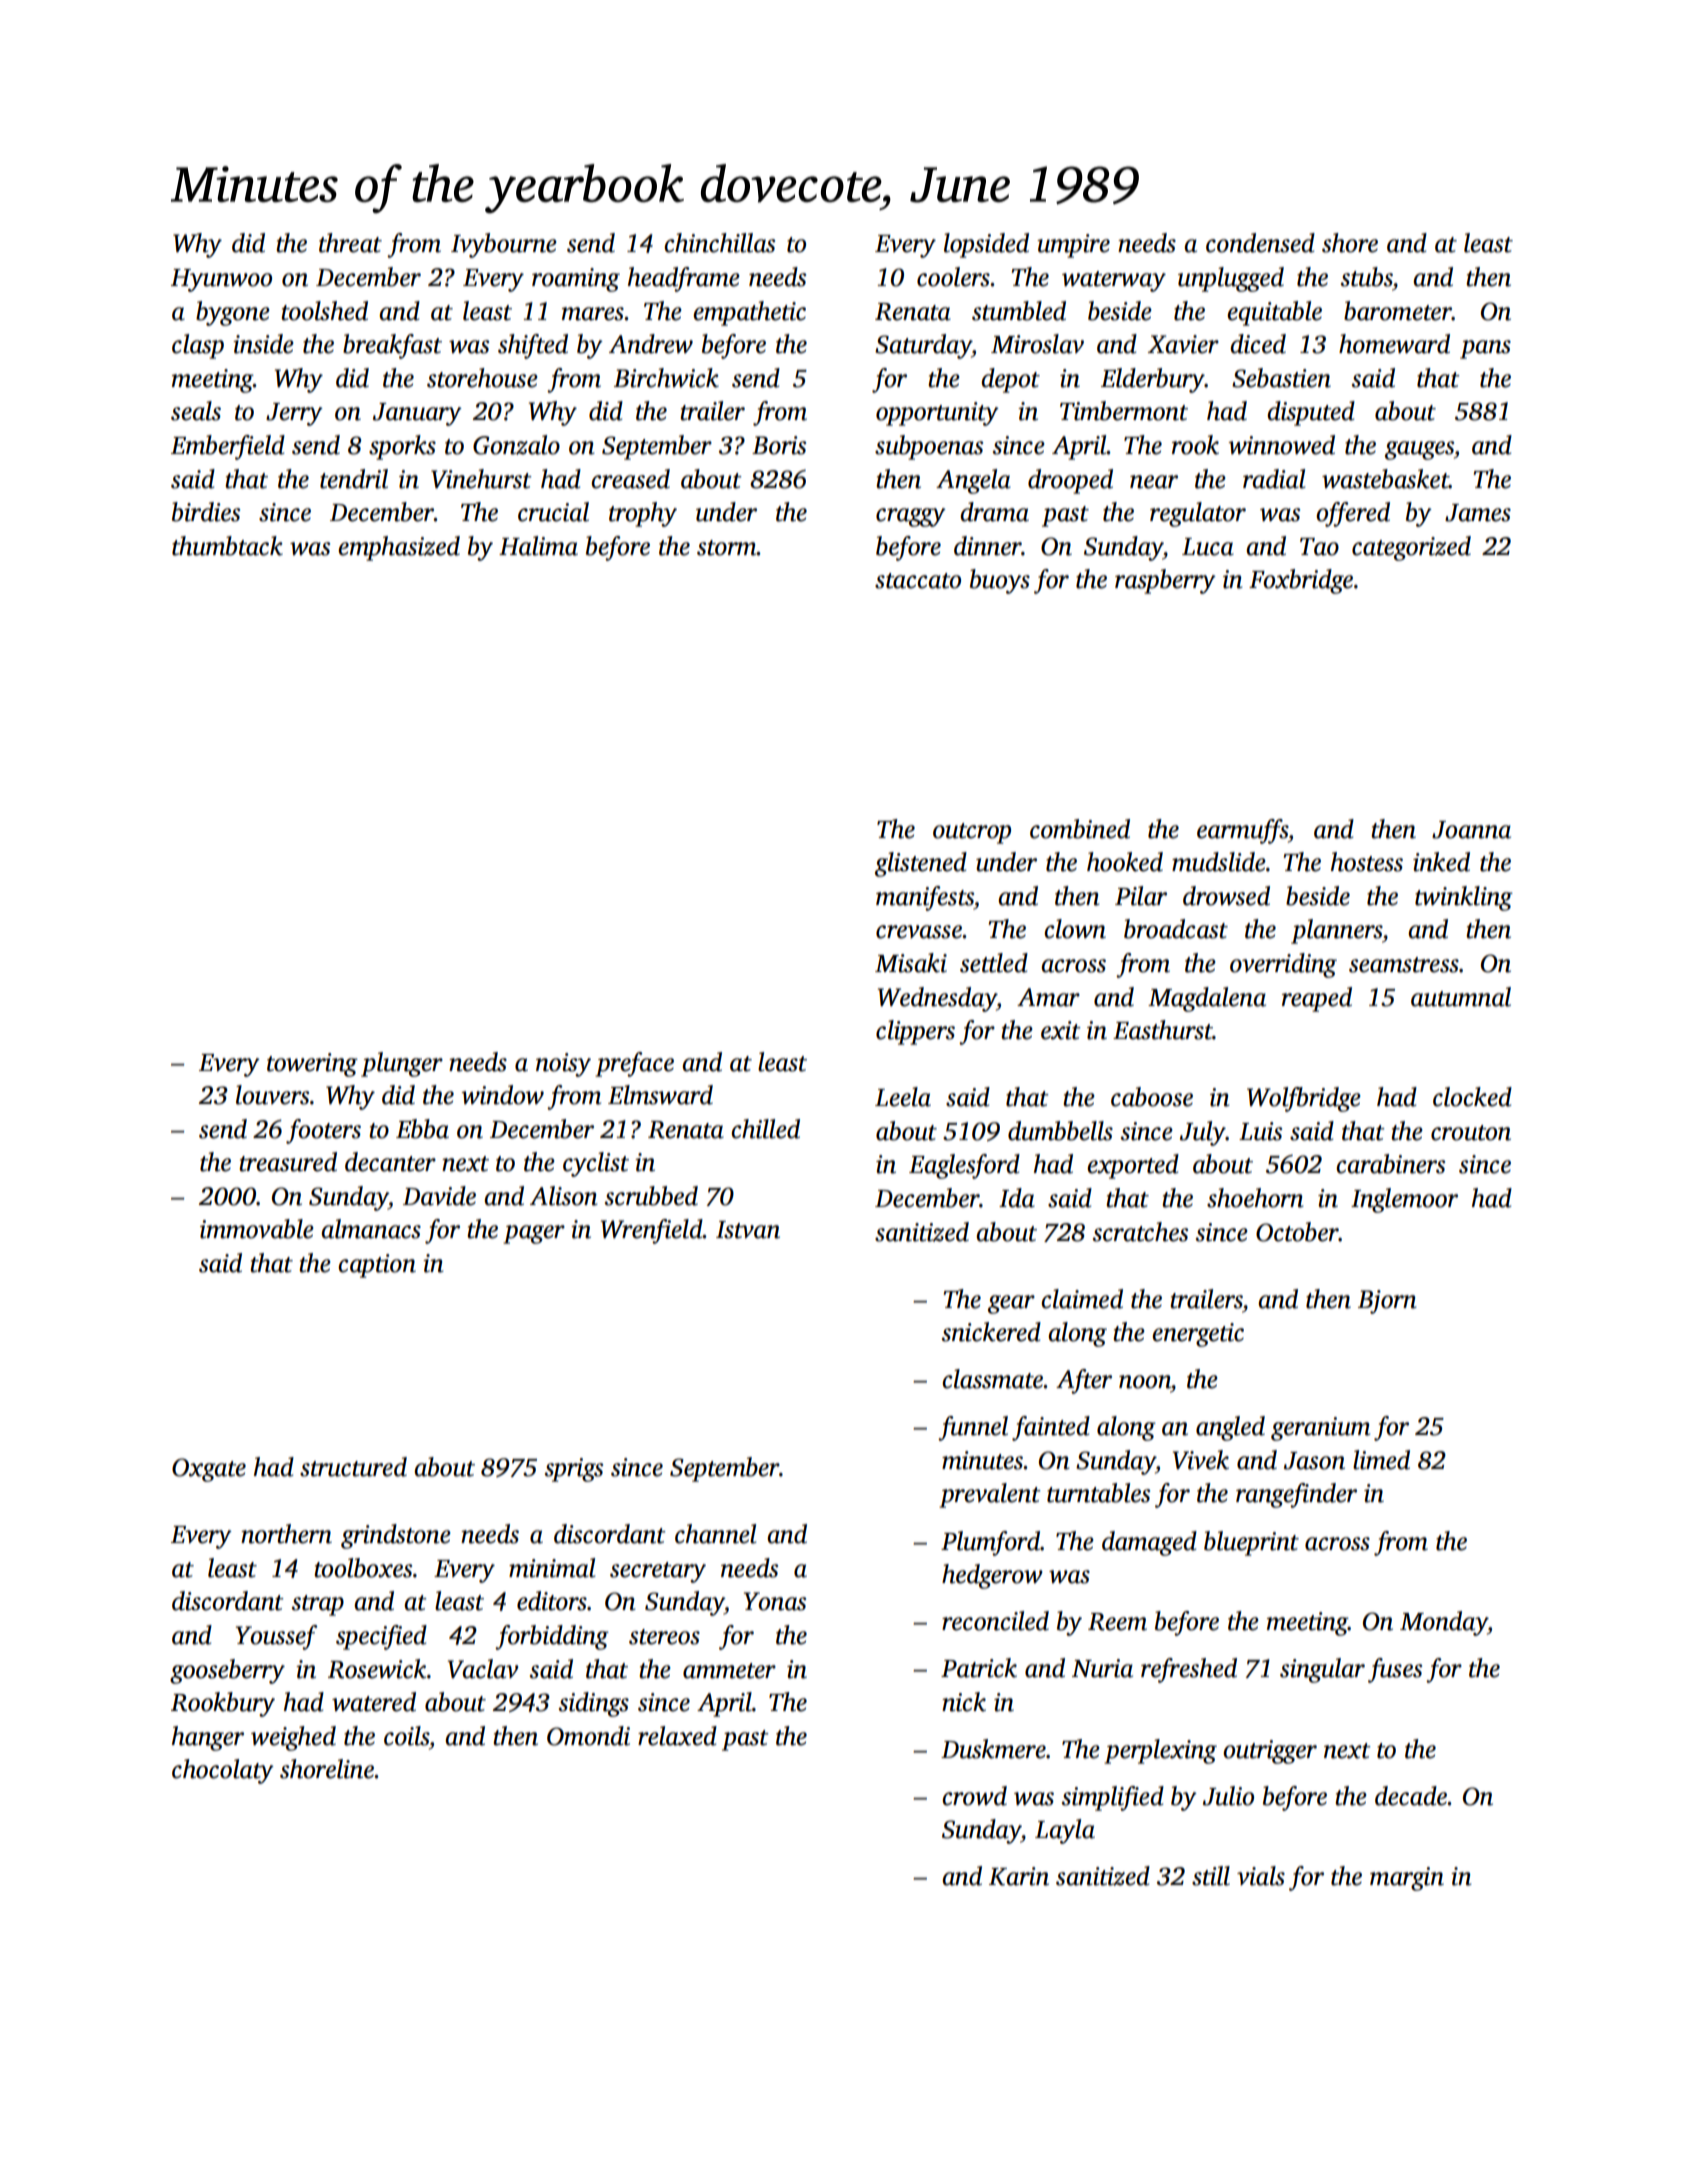 This document has height=2178, width=1683. Describe the element at coordinates (1061, 1030) in the document. I see `exit` at that location.
